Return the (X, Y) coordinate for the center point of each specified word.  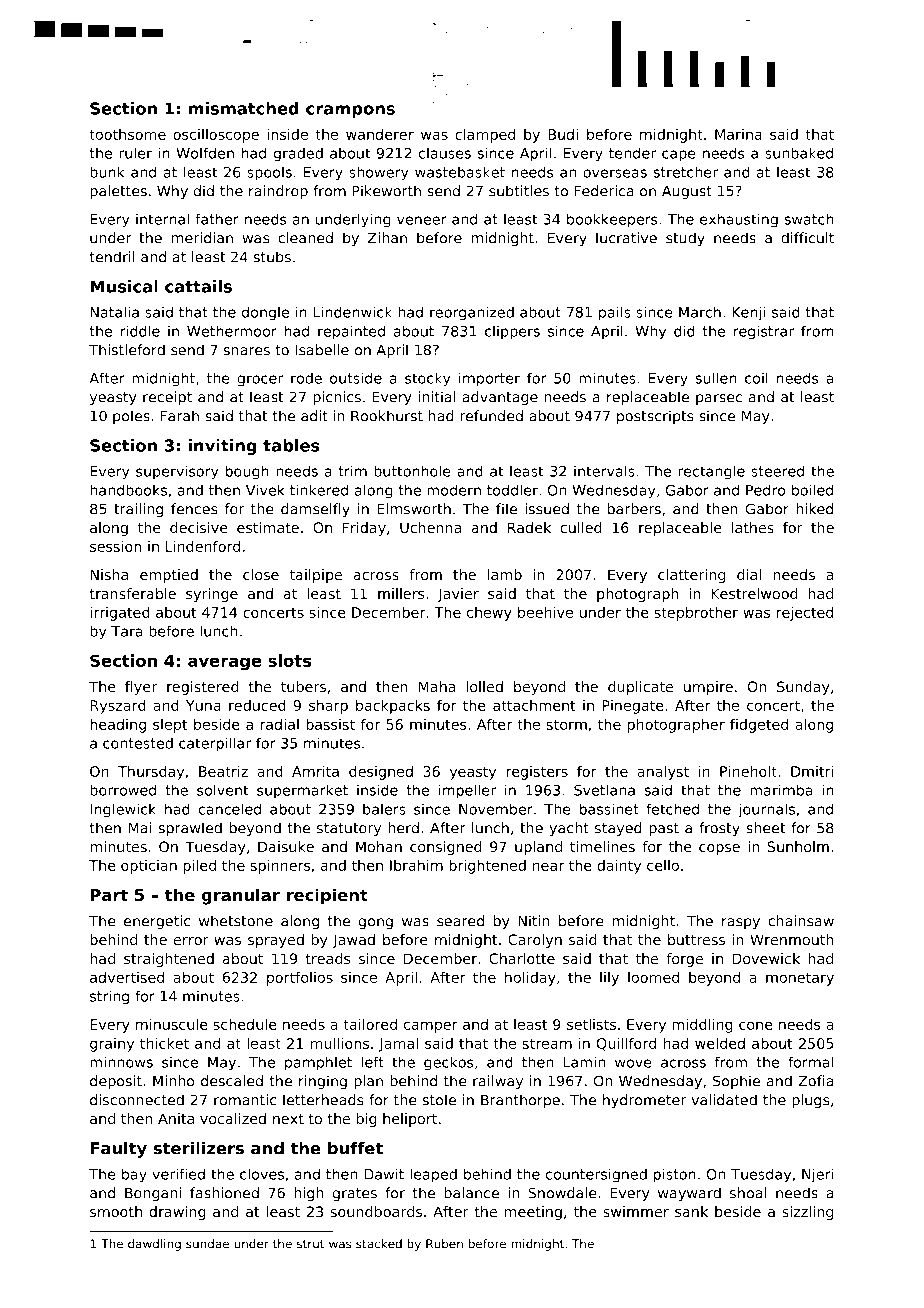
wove (633, 1063)
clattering (691, 576)
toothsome (127, 134)
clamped (485, 136)
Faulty (119, 1150)
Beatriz (223, 771)
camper (431, 1027)
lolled (484, 686)
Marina (738, 134)
